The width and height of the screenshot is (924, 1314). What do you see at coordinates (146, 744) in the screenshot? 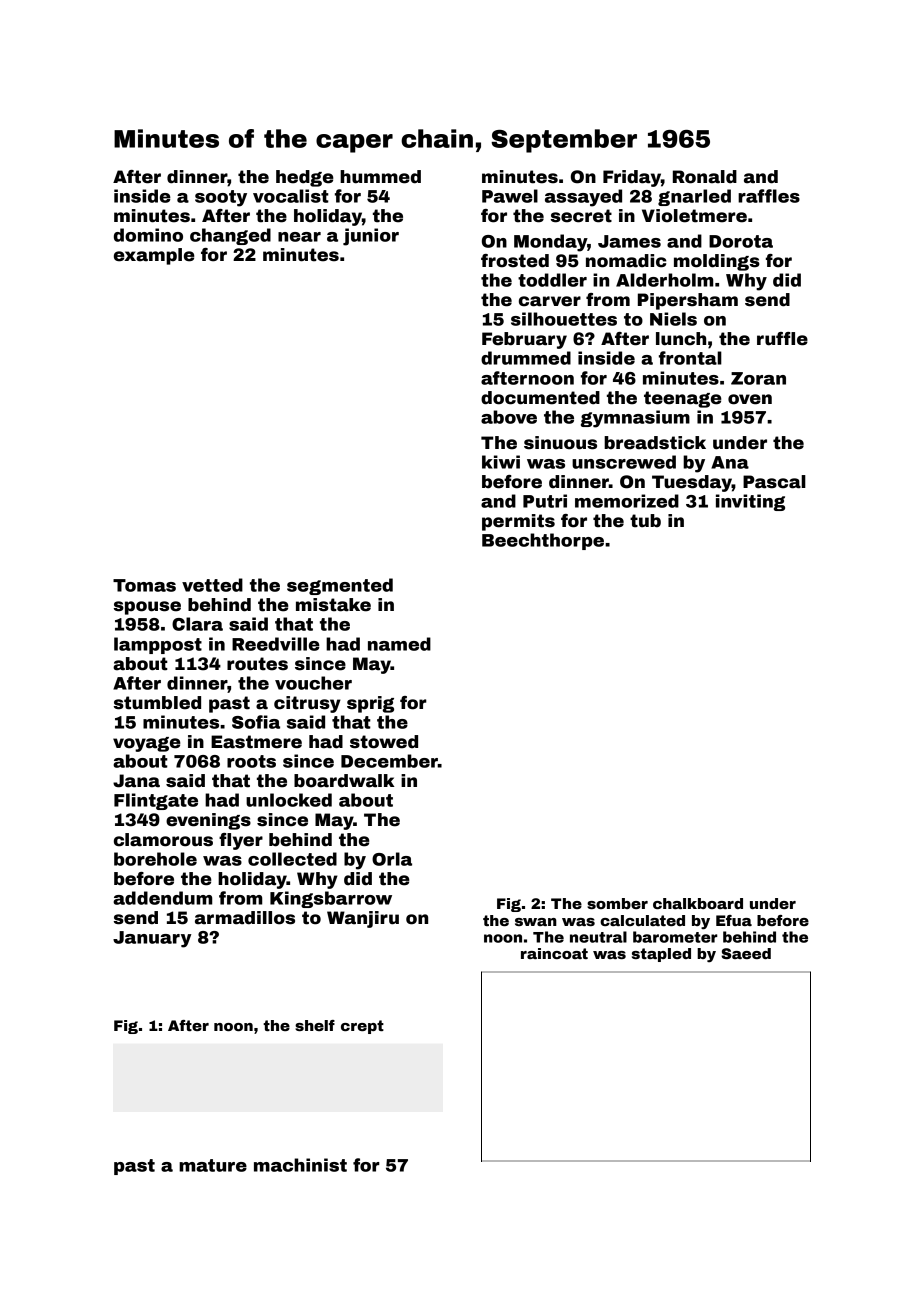
I see `voyage` at bounding box center [146, 744].
